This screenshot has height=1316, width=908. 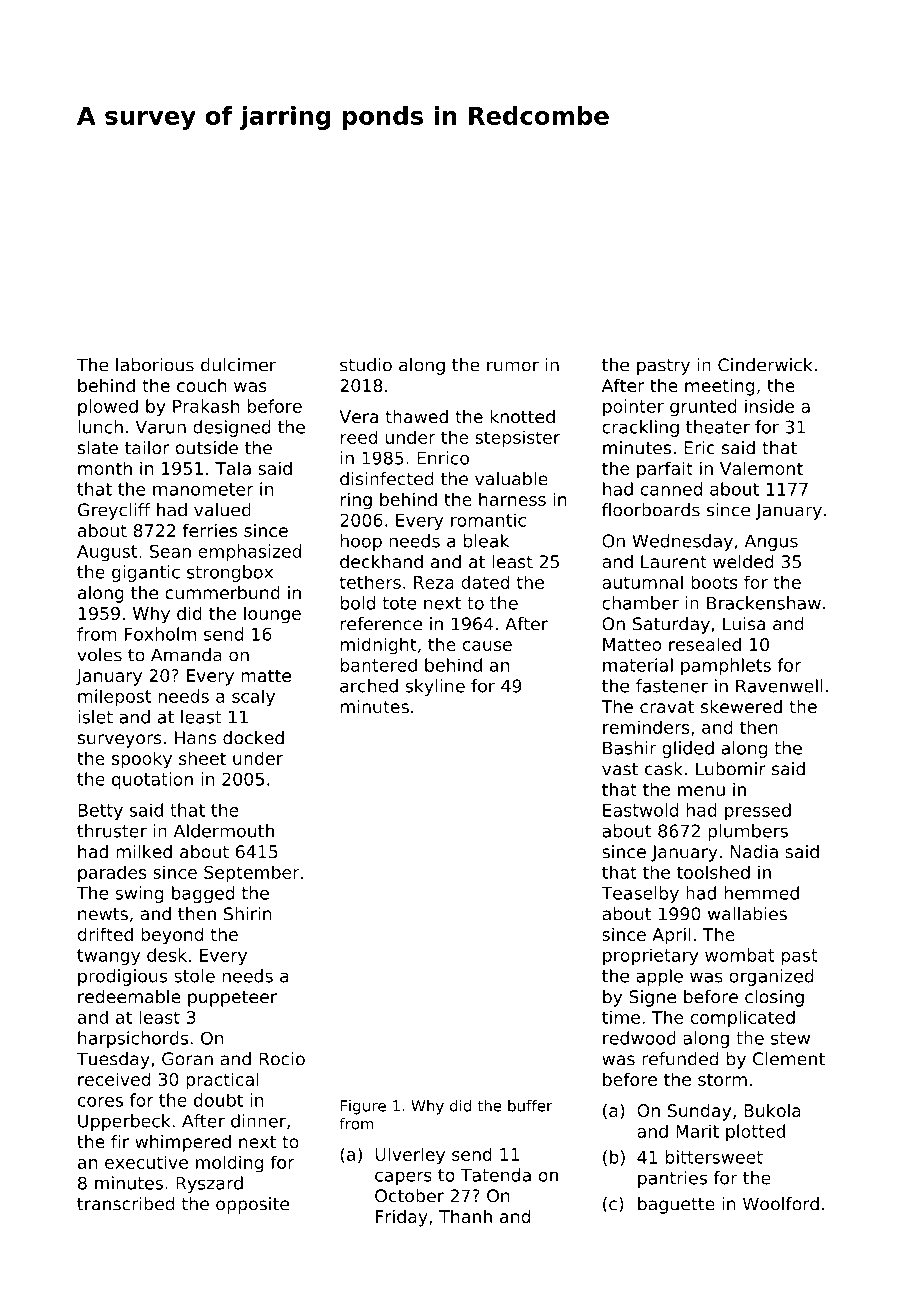 I want to click on islet, so click(x=95, y=717).
